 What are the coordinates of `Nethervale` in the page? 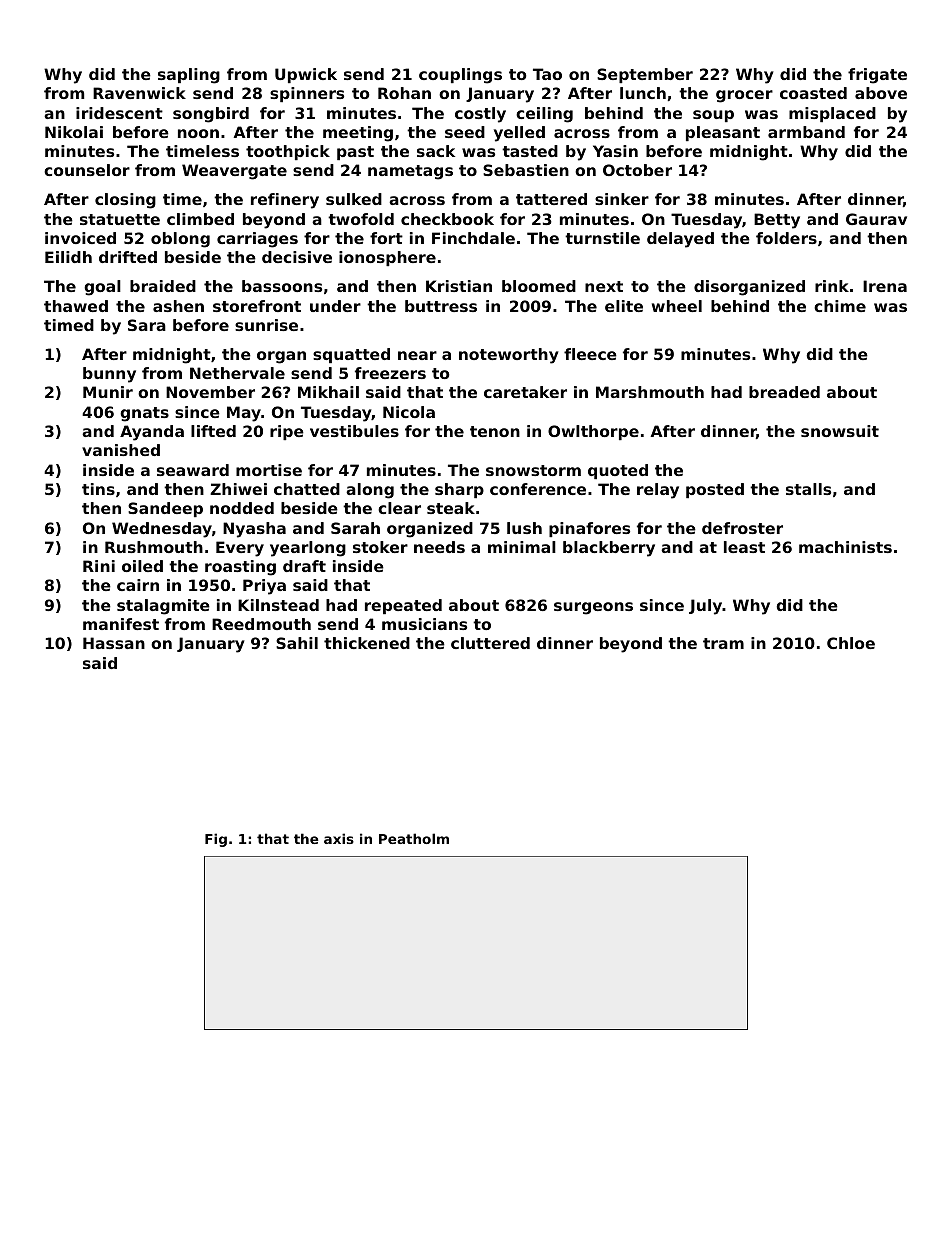 It's located at (237, 373).
